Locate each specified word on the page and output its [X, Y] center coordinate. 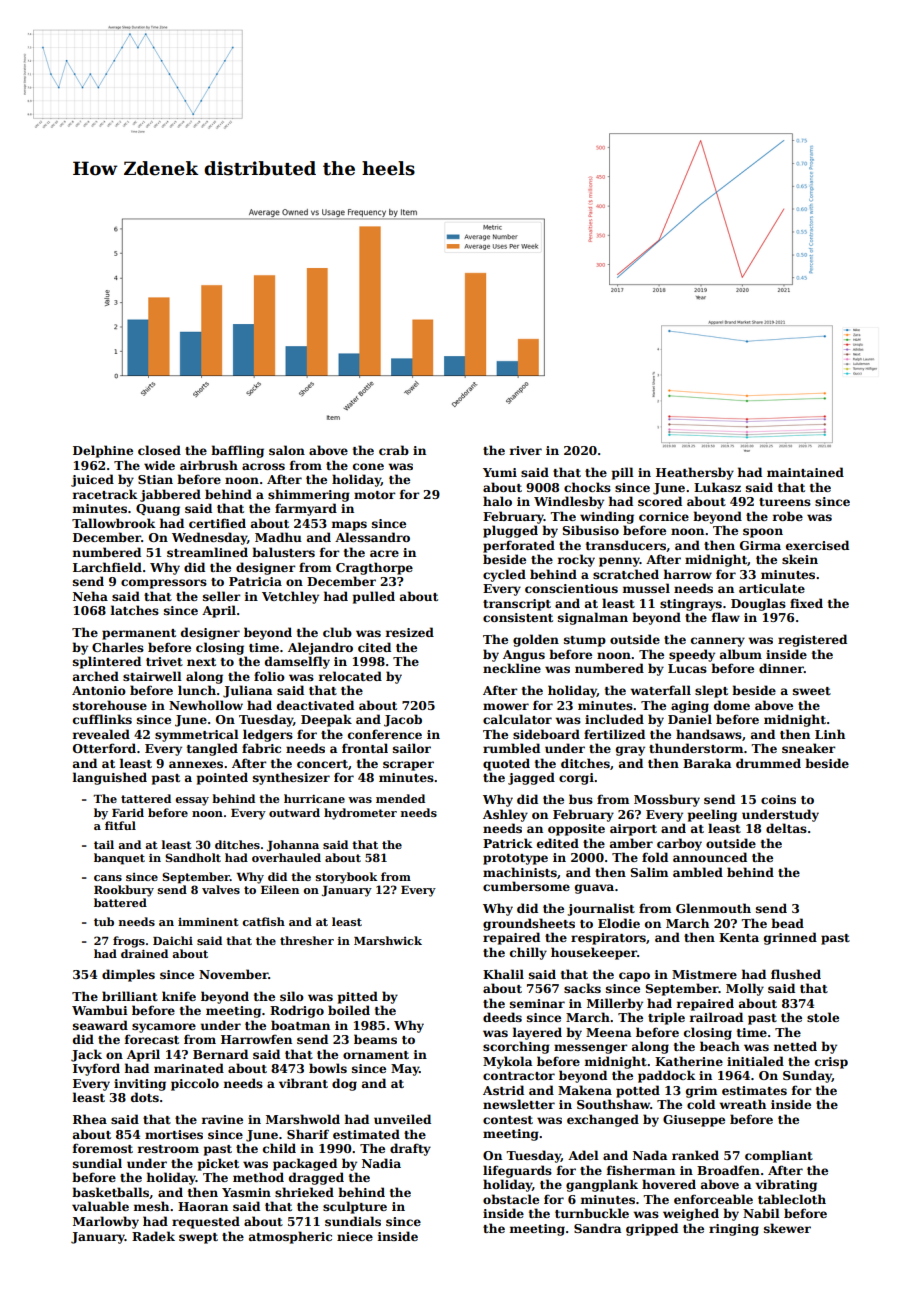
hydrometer [360, 814]
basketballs [110, 1192]
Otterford [104, 748]
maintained [805, 472]
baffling [237, 451]
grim [701, 1092]
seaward [100, 1025]
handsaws [709, 734]
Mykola [507, 1062]
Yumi [500, 472]
